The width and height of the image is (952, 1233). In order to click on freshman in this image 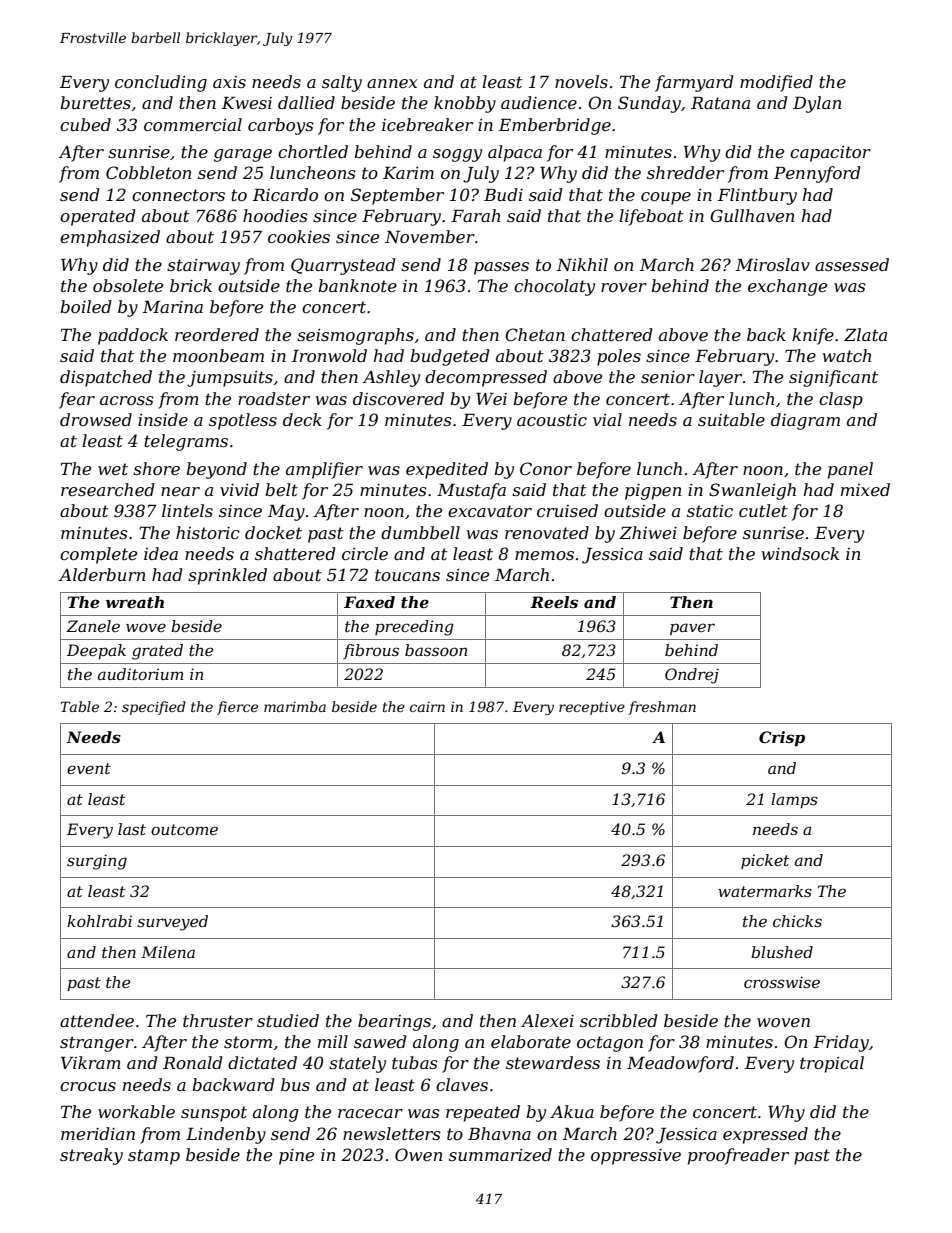, I will do `click(662, 708)`.
